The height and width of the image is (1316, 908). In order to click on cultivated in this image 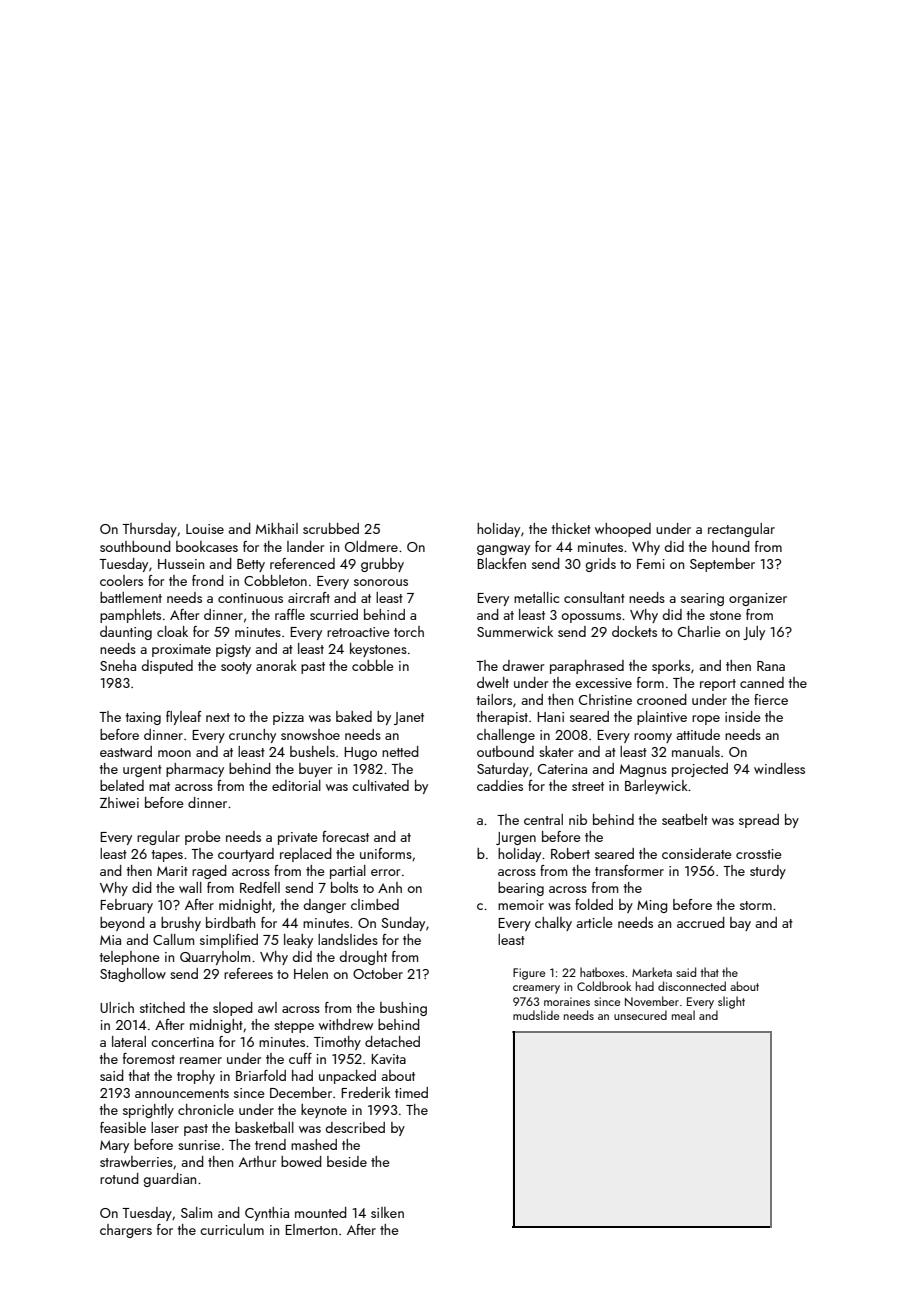, I will do `click(380, 785)`.
